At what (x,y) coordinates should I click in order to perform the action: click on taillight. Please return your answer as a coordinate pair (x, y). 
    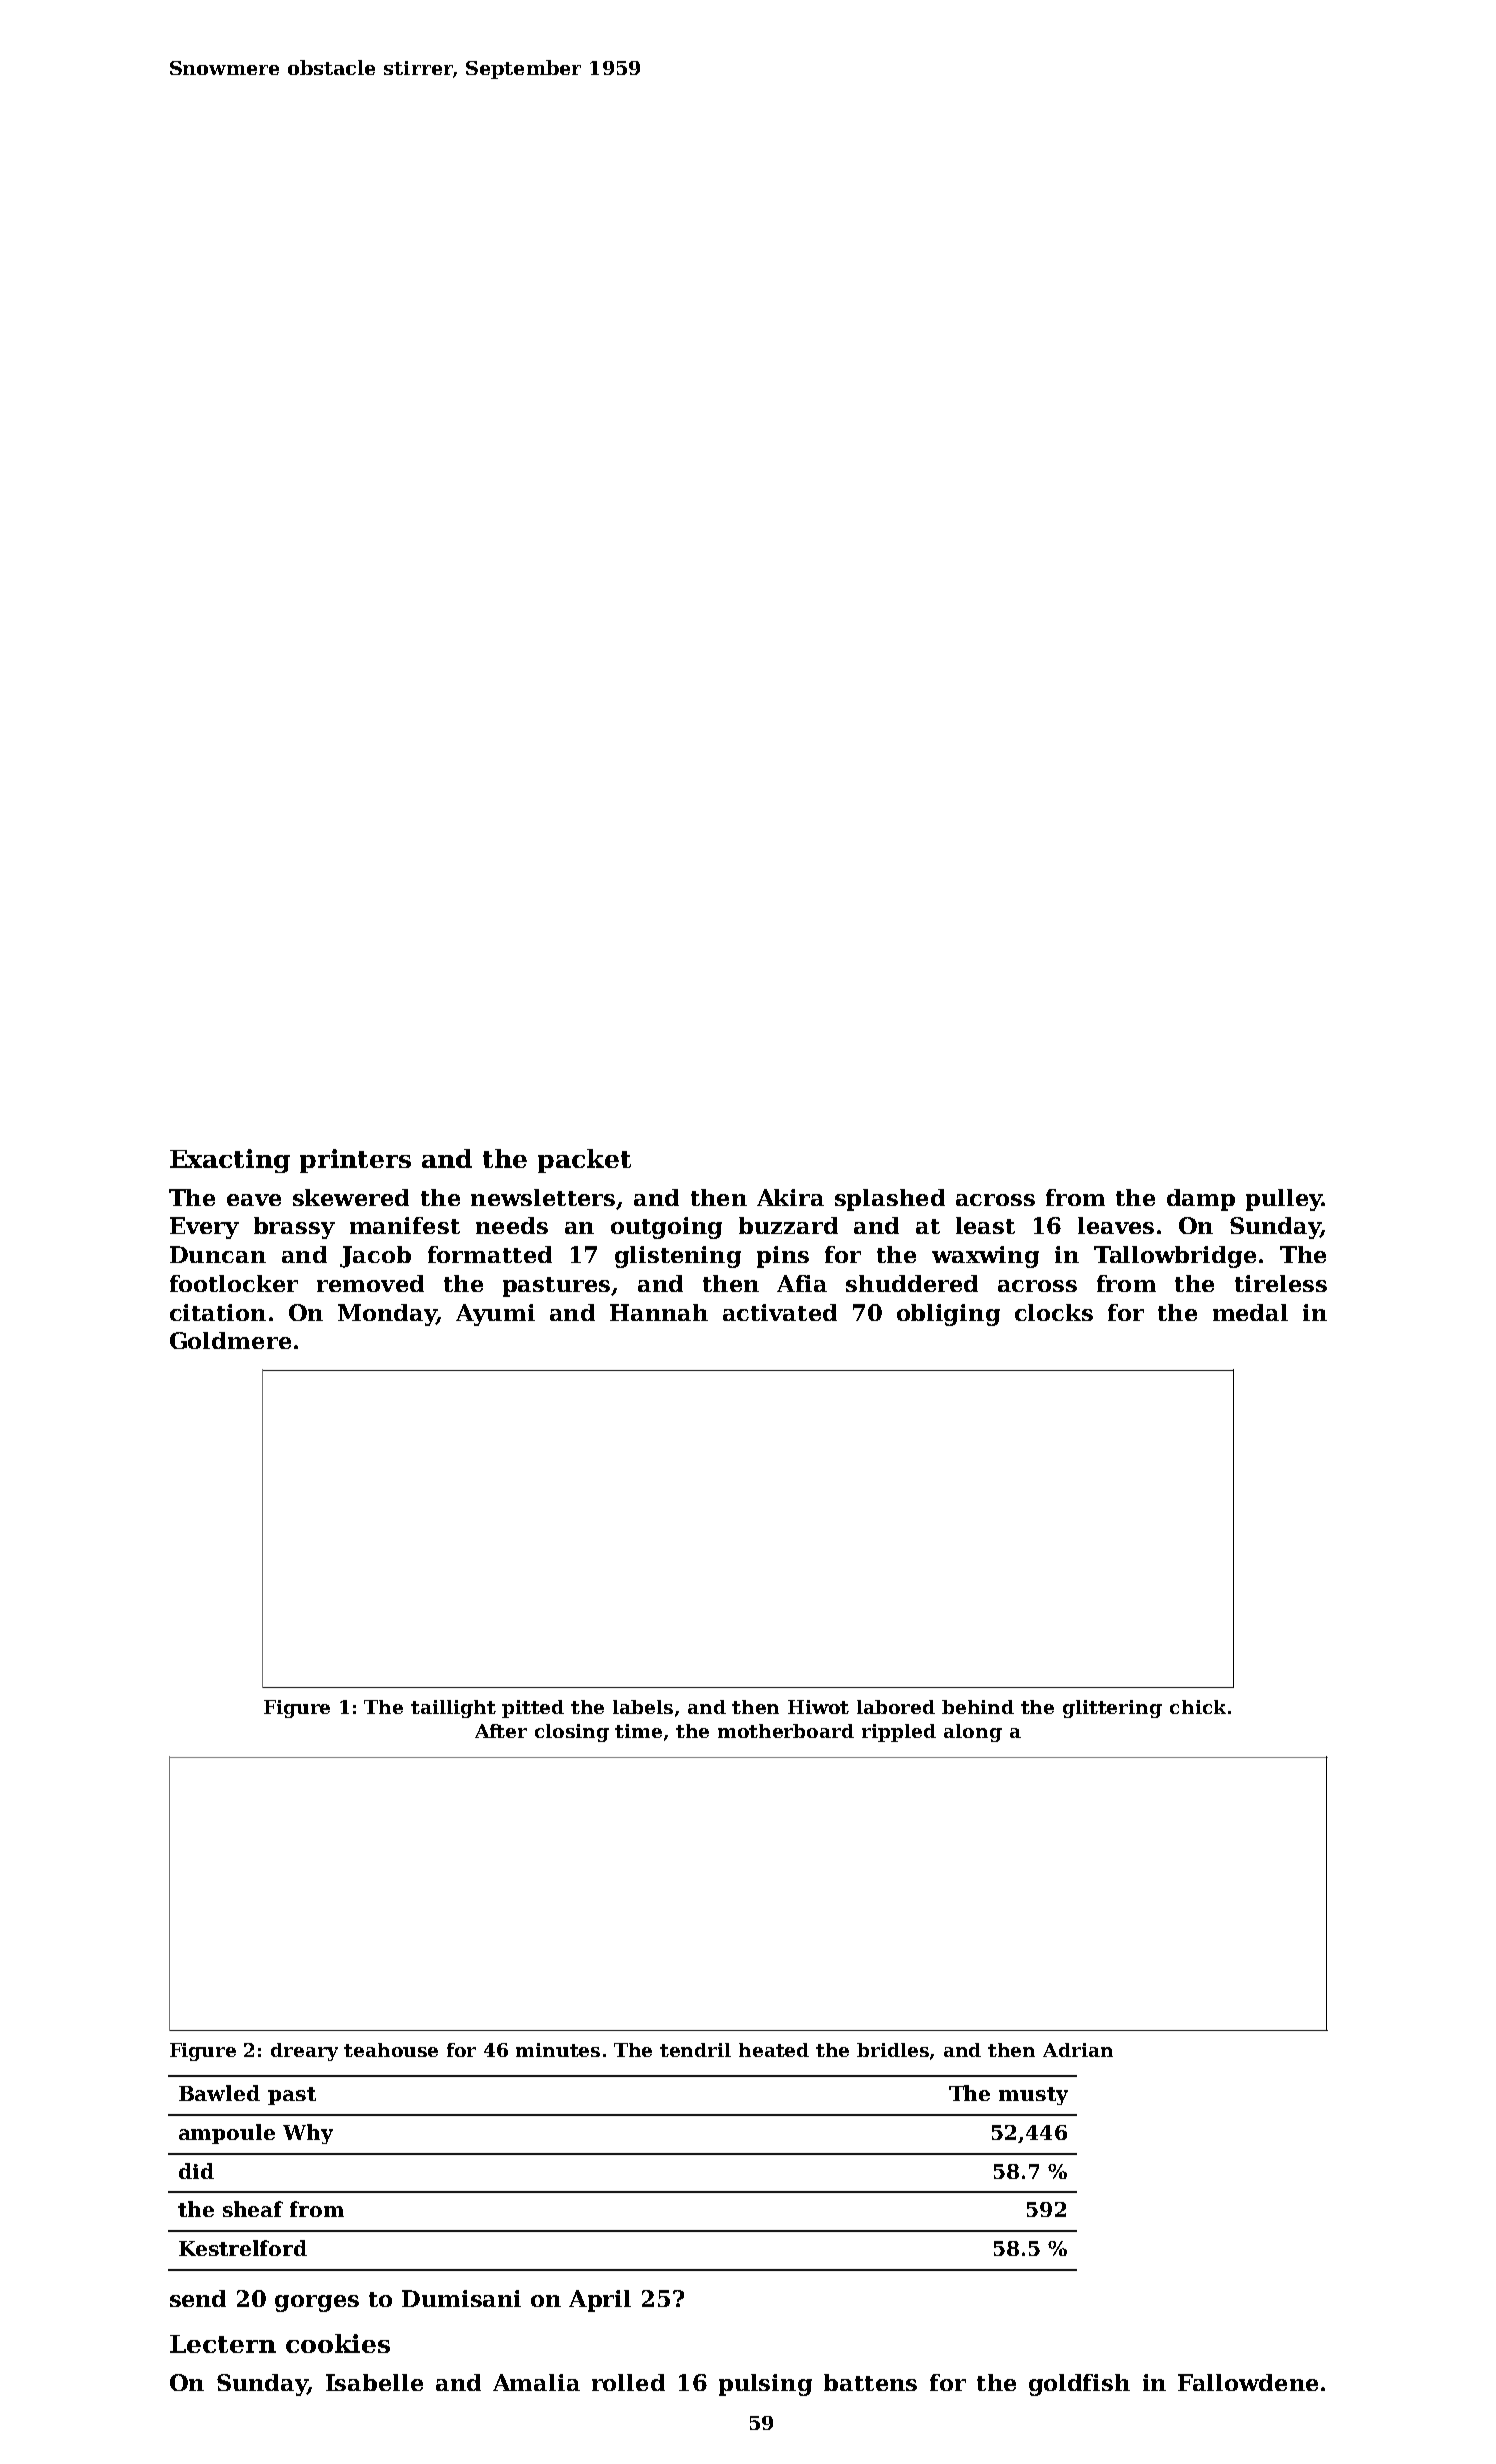
    Looking at the image, I should click on (453, 1709).
